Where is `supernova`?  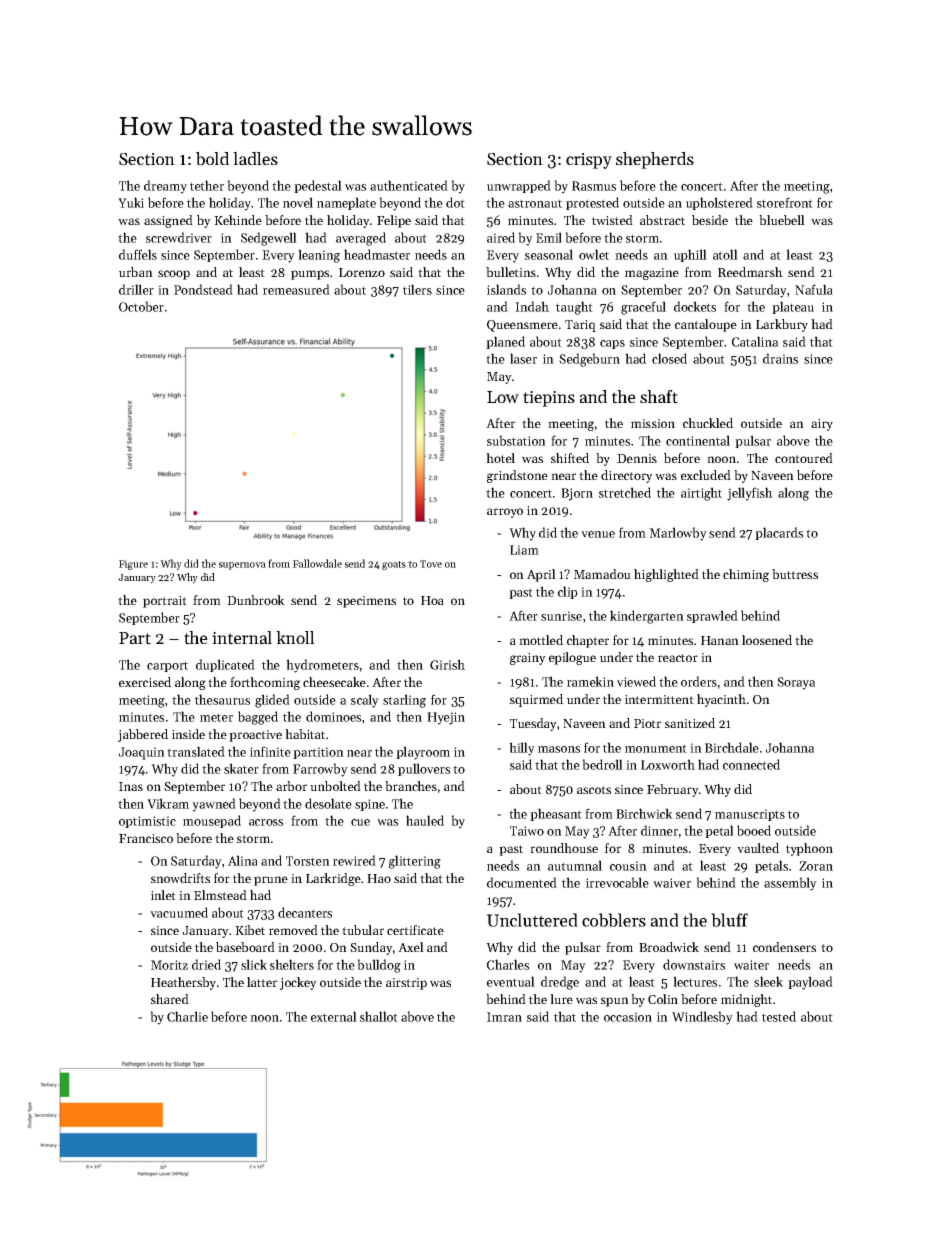 supernova is located at coordinates (242, 566).
